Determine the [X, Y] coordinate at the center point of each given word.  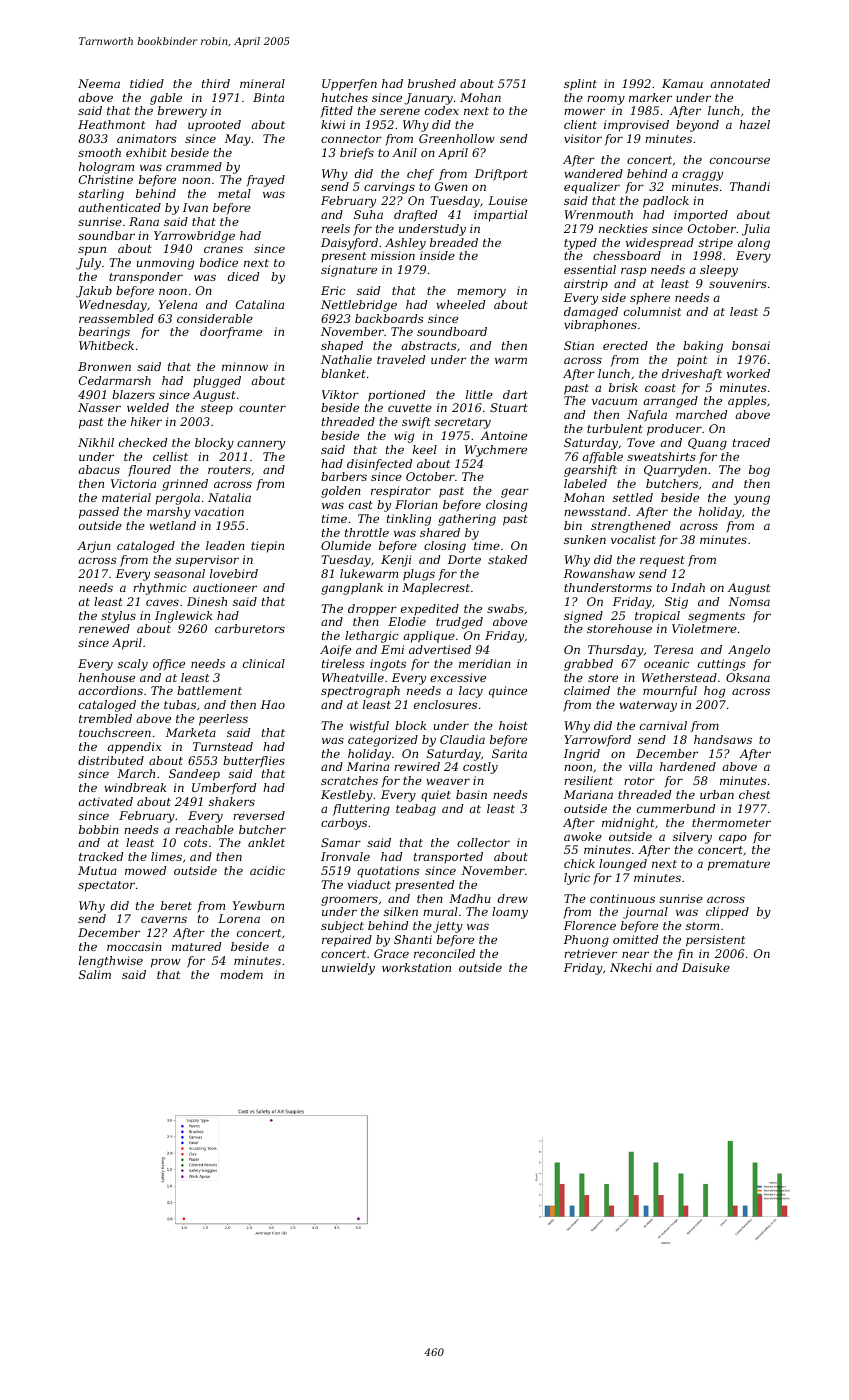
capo [733, 839]
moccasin [134, 946]
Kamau [682, 83]
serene [400, 111]
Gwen [451, 186]
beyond [697, 126]
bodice [219, 262]
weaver [448, 781]
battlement [209, 690]
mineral [262, 83]
